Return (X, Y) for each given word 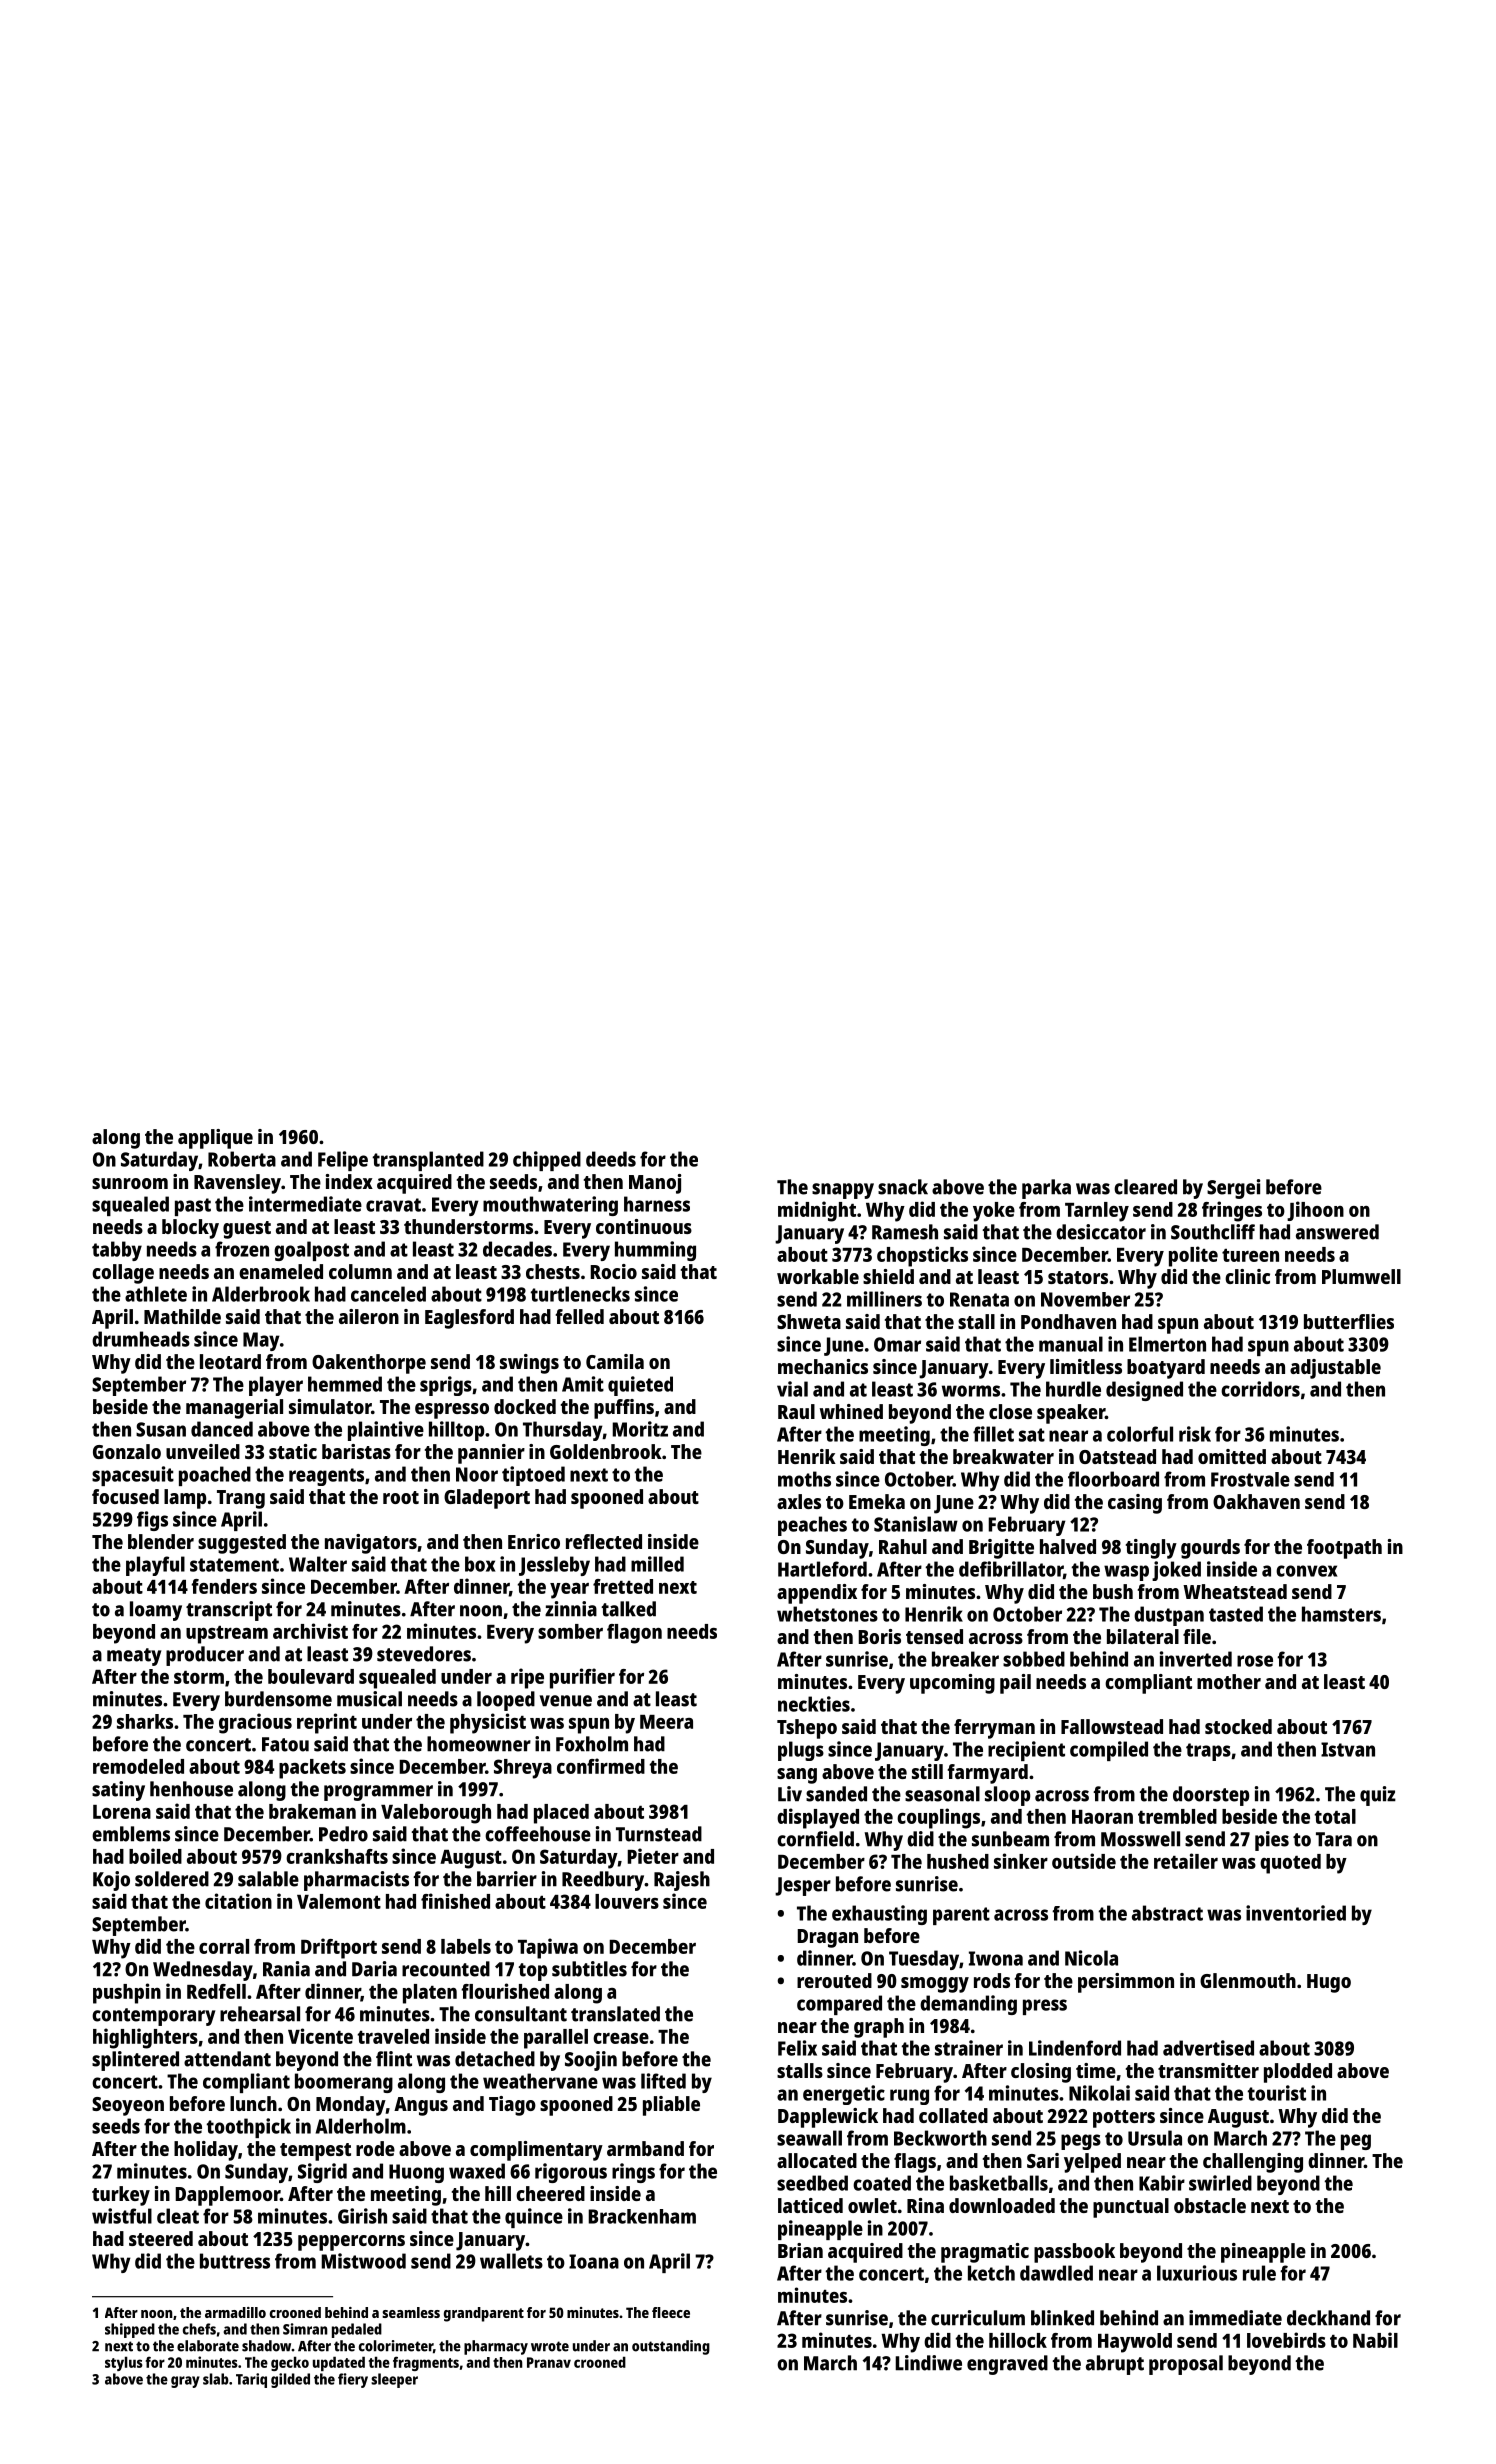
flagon (634, 1634)
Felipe (343, 1161)
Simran (305, 2329)
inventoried (1296, 1913)
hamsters (1341, 1614)
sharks (145, 1721)
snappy (843, 1191)
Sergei (1233, 1189)
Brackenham (642, 2216)
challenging (1253, 2163)
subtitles (589, 1969)
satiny (118, 1791)
